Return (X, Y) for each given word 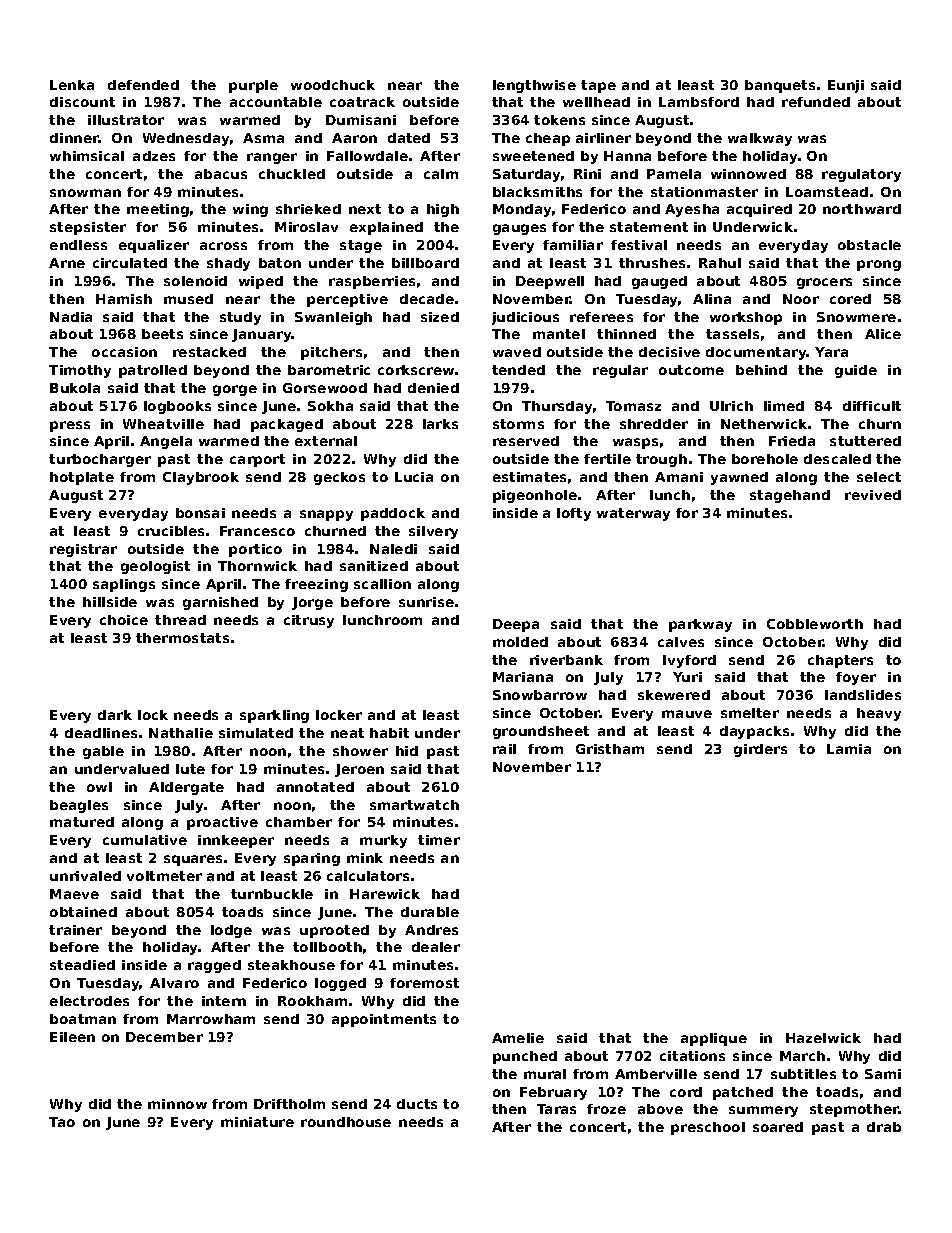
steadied (82, 965)
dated (409, 138)
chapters (840, 661)
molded (520, 642)
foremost (424, 983)
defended (143, 85)
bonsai (200, 513)
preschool (708, 1128)
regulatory (861, 175)
